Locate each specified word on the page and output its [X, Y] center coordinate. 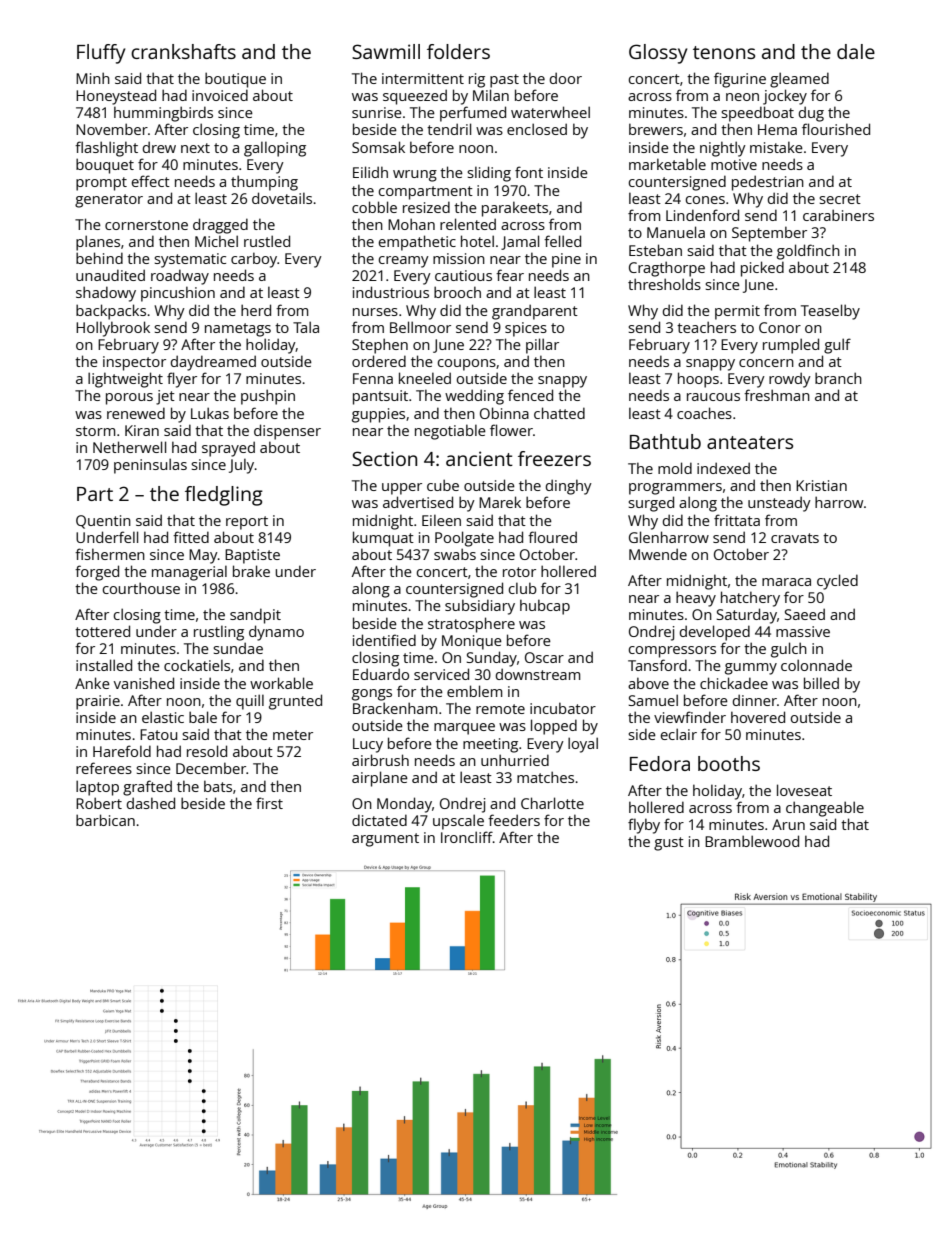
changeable [825, 809]
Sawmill [386, 51]
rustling [219, 633]
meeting [490, 745]
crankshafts [183, 51]
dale [856, 51]
